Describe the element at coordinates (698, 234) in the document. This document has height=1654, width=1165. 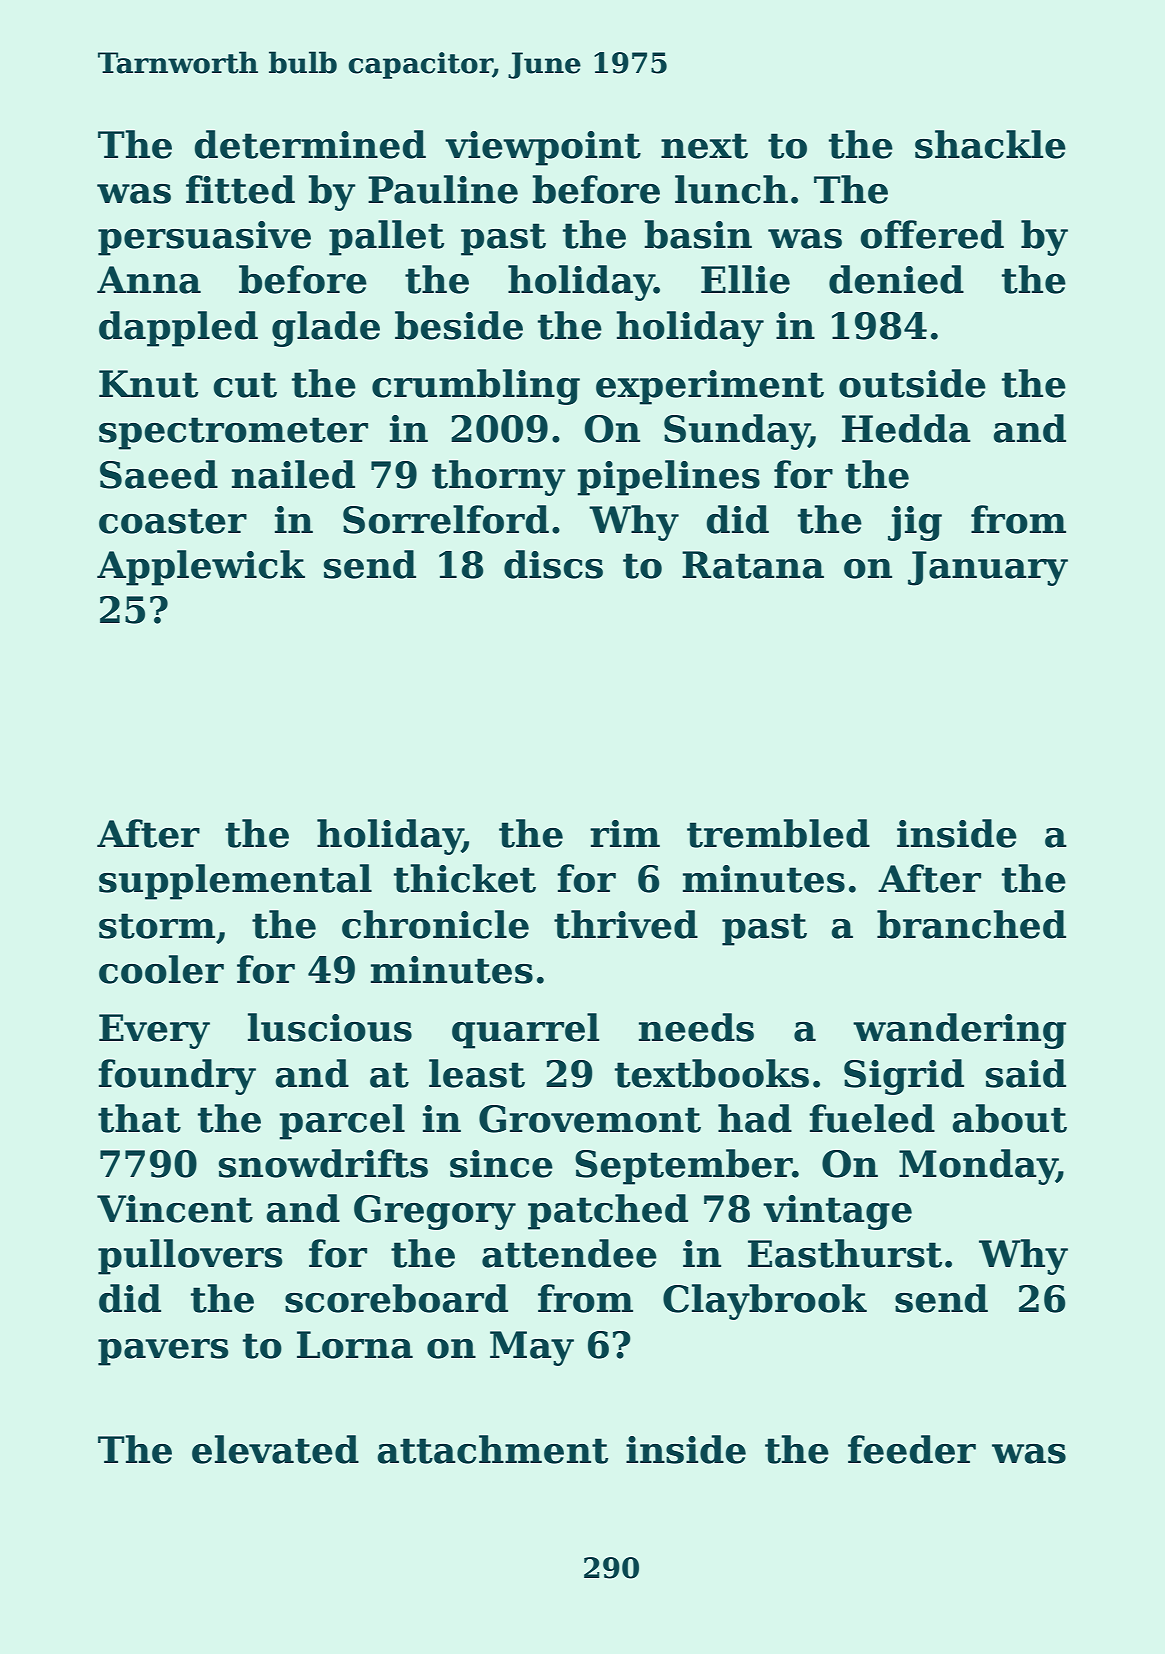
I see `basin` at that location.
